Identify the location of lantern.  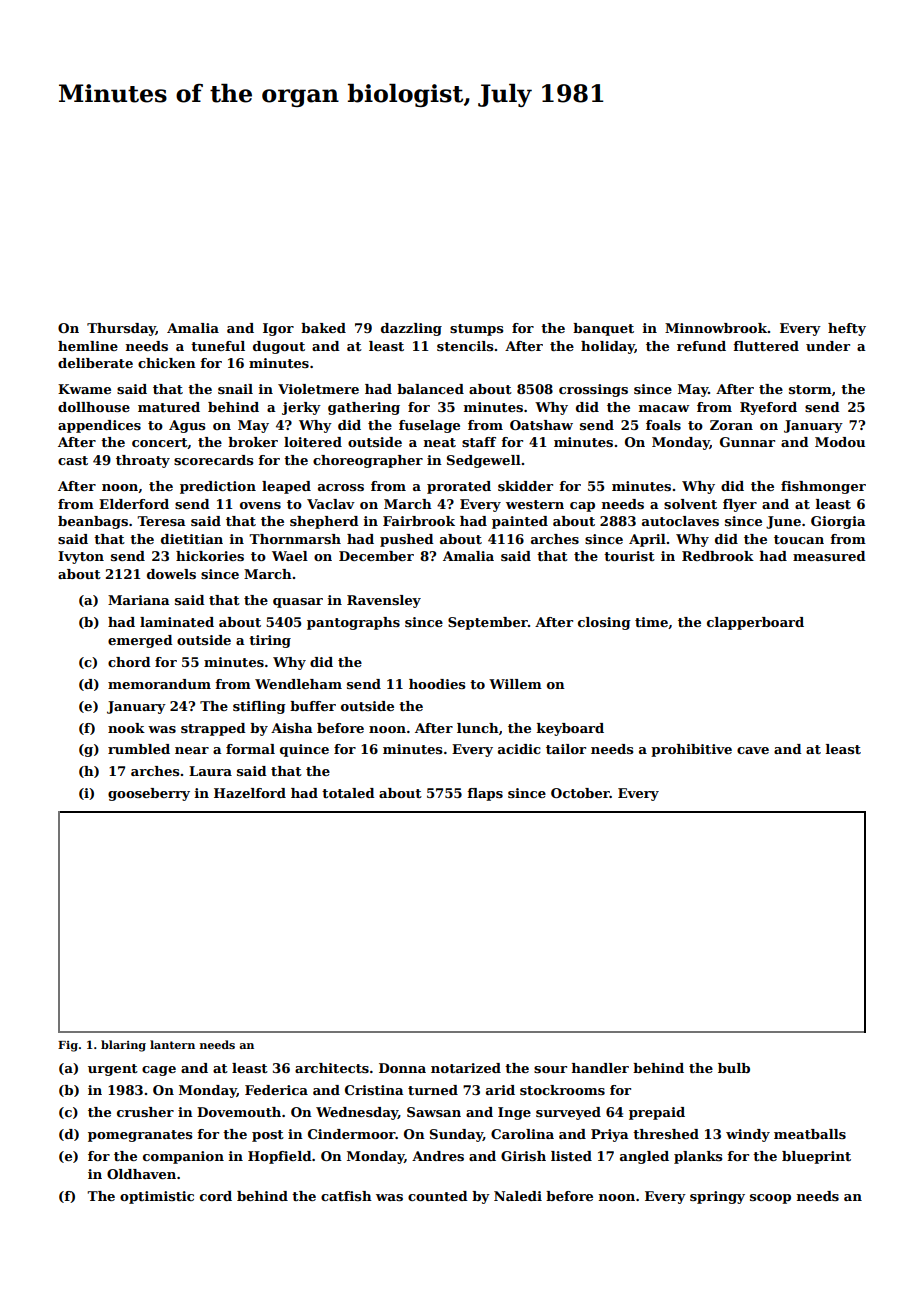
(172, 1044).
